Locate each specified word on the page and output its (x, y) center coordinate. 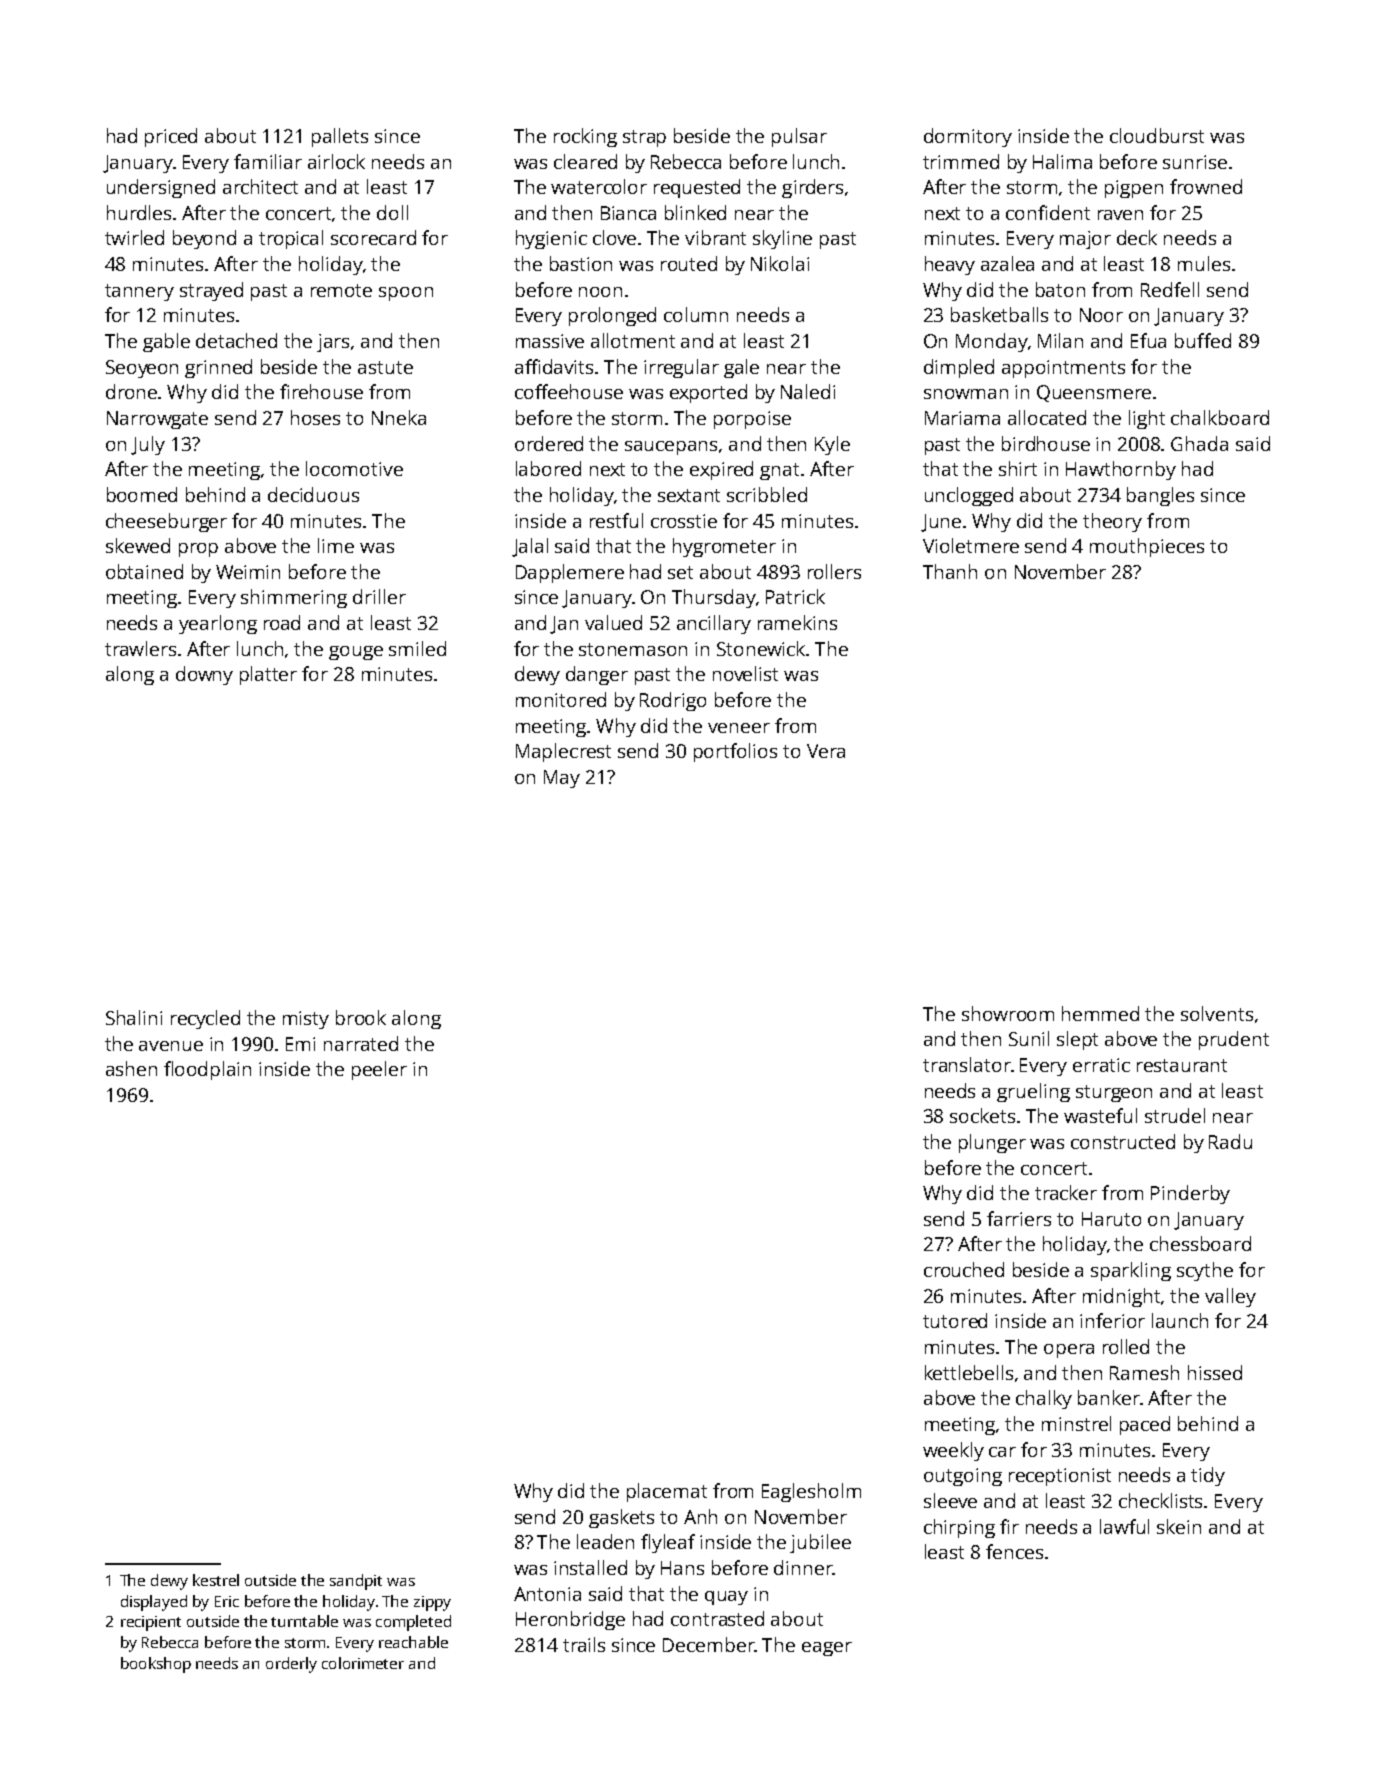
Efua (1148, 340)
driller (379, 596)
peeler (379, 1070)
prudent (1234, 1040)
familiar (268, 161)
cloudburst (1157, 135)
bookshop (156, 1665)
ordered (549, 443)
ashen (131, 1068)
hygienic (551, 239)
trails (584, 1644)
